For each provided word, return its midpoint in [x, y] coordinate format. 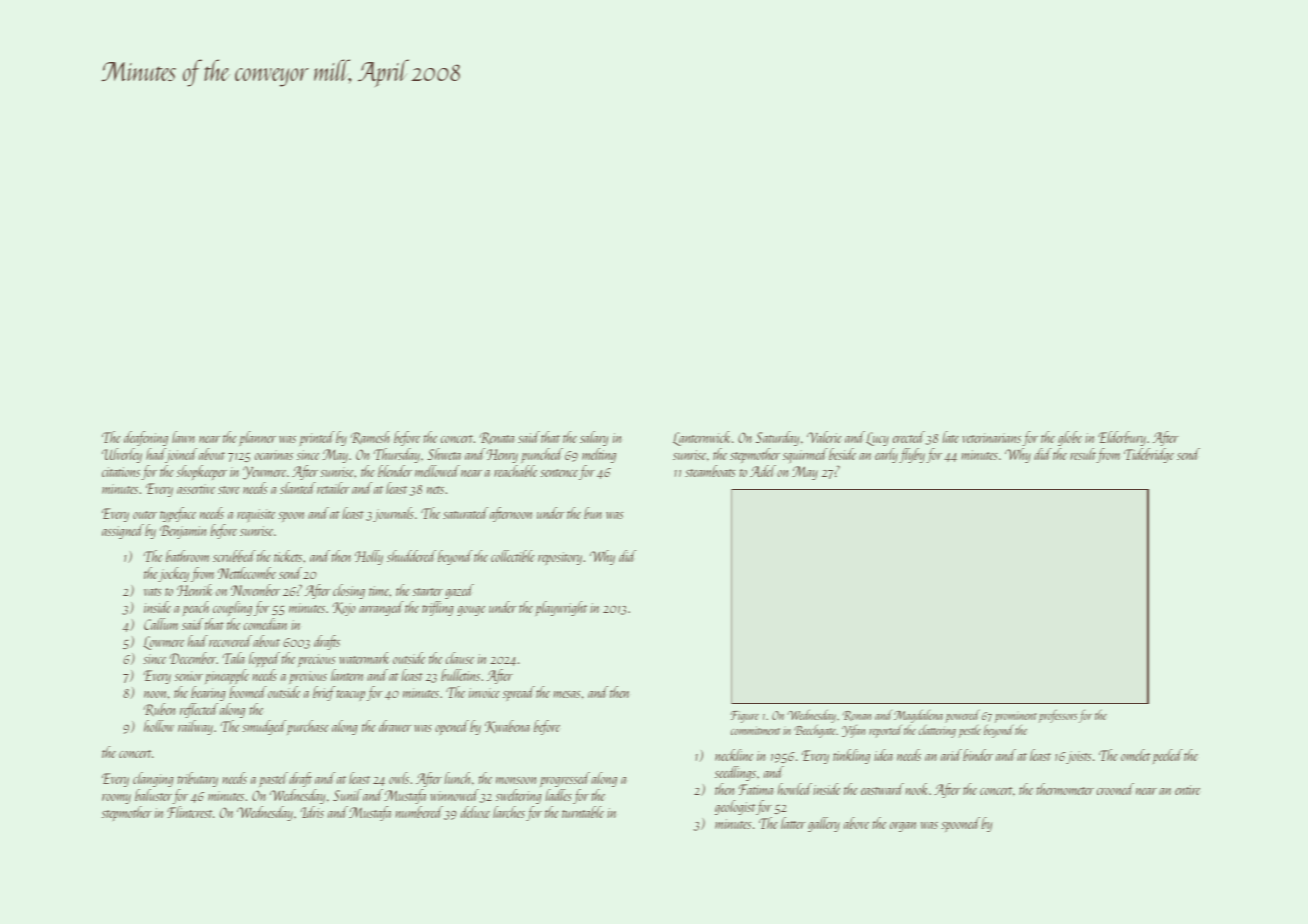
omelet [1135, 755]
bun [593, 513]
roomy [116, 799]
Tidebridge [1149, 455]
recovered [230, 641]
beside [842, 454]
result [1083, 455]
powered [962, 716]
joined [181, 455]
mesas [567, 694]
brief [324, 693]
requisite [256, 516]
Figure [745, 717]
